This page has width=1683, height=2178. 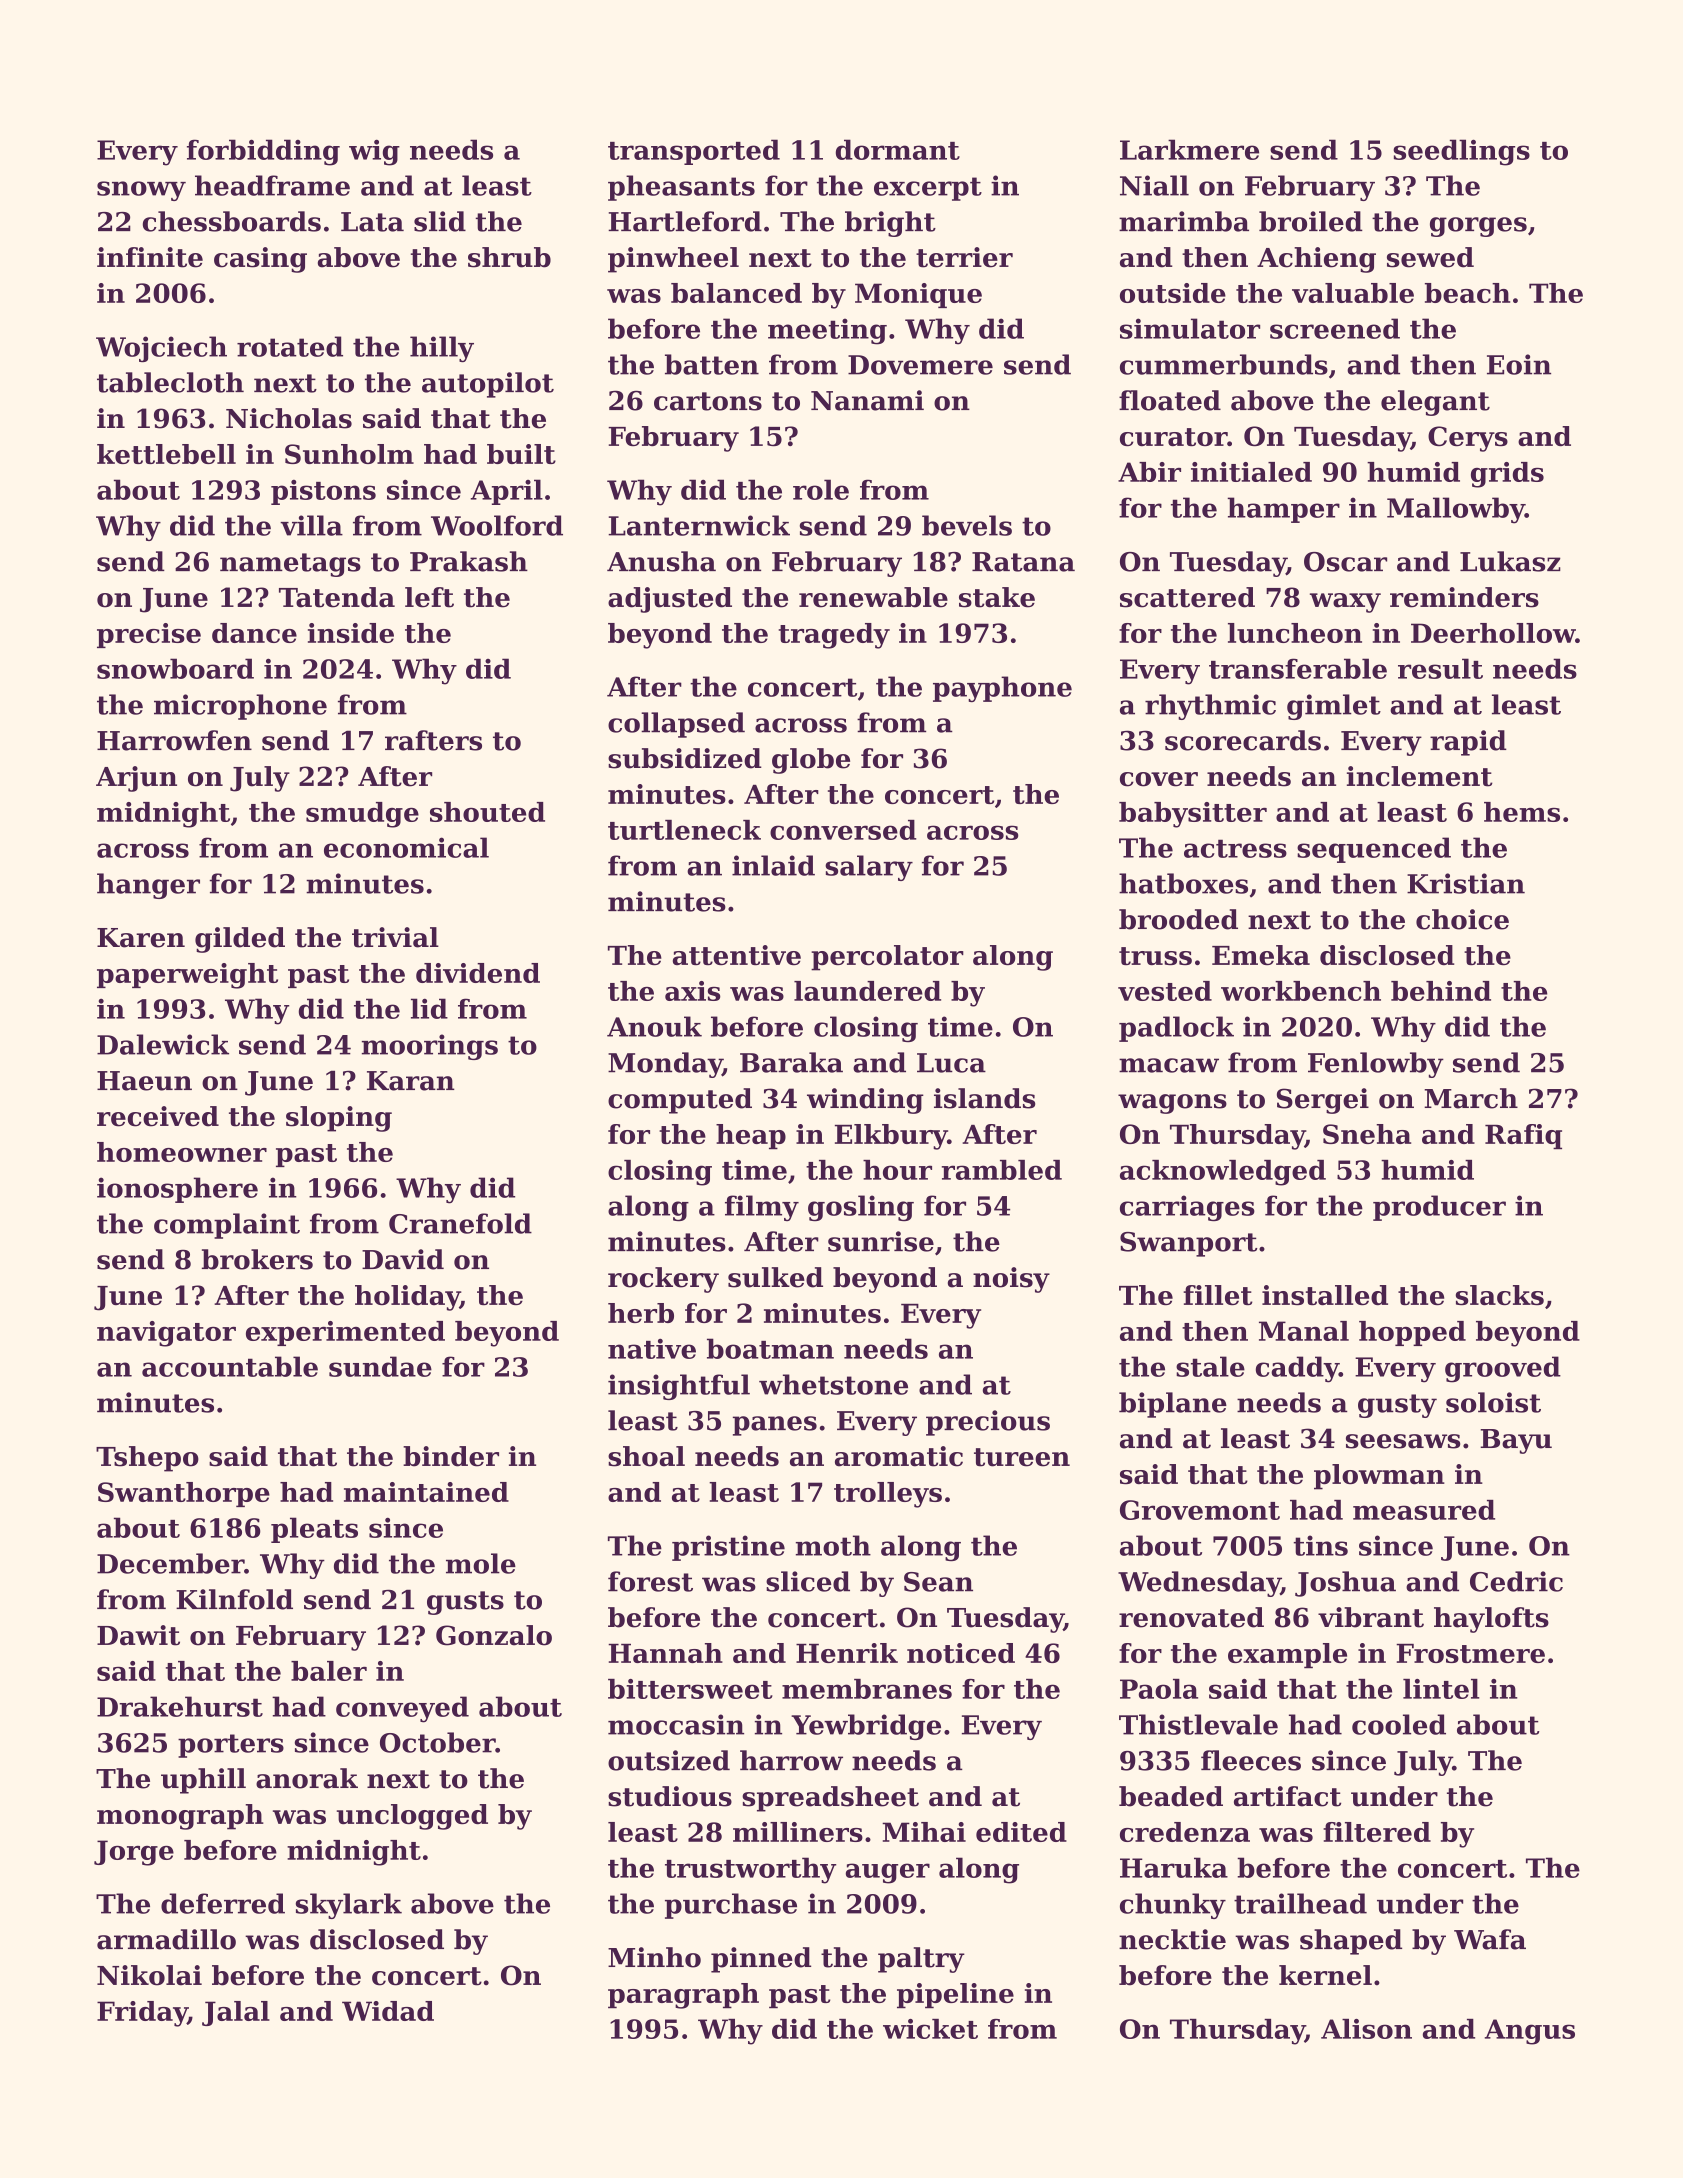 I want to click on paperweight, so click(x=187, y=976).
